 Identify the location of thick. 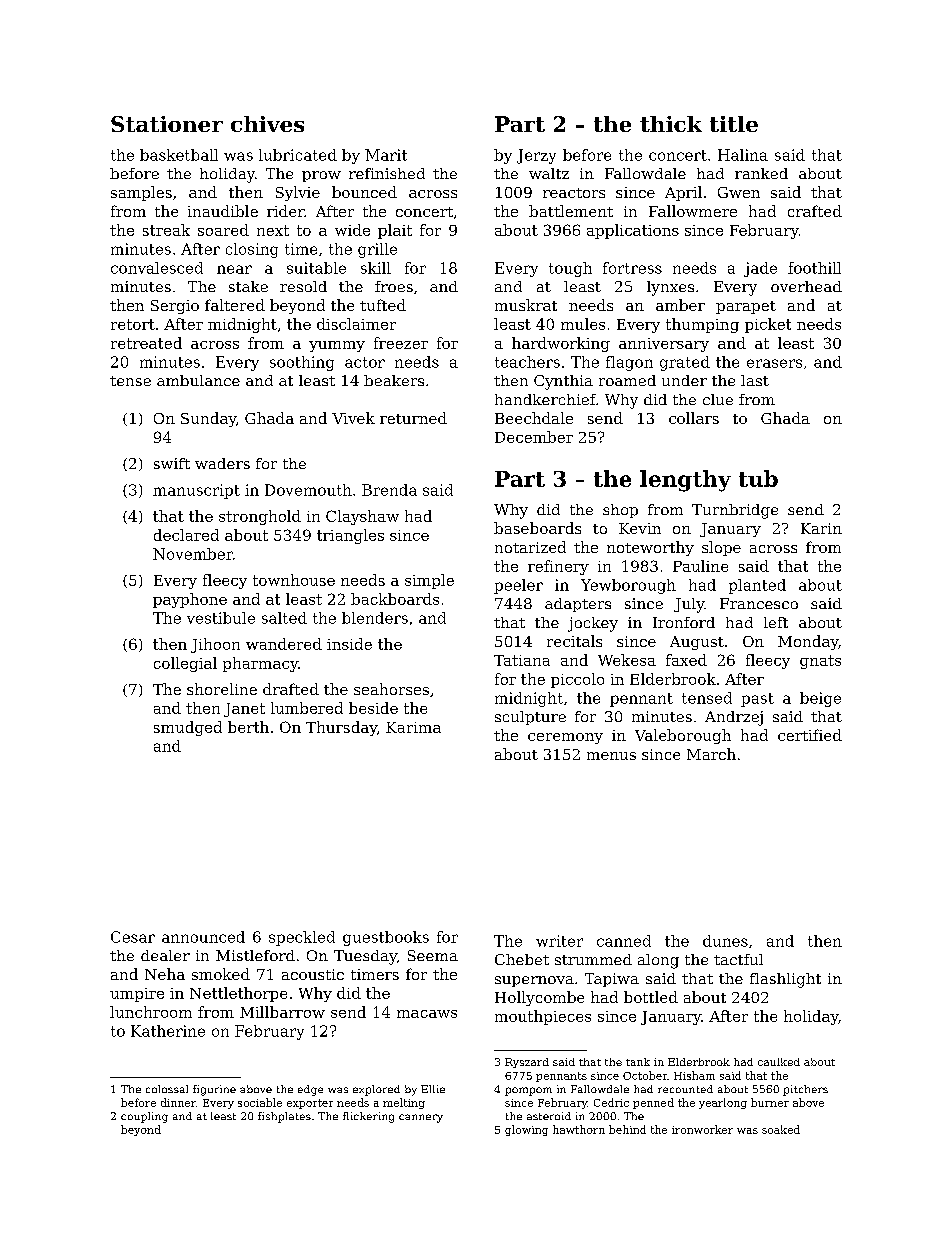
(671, 124).
